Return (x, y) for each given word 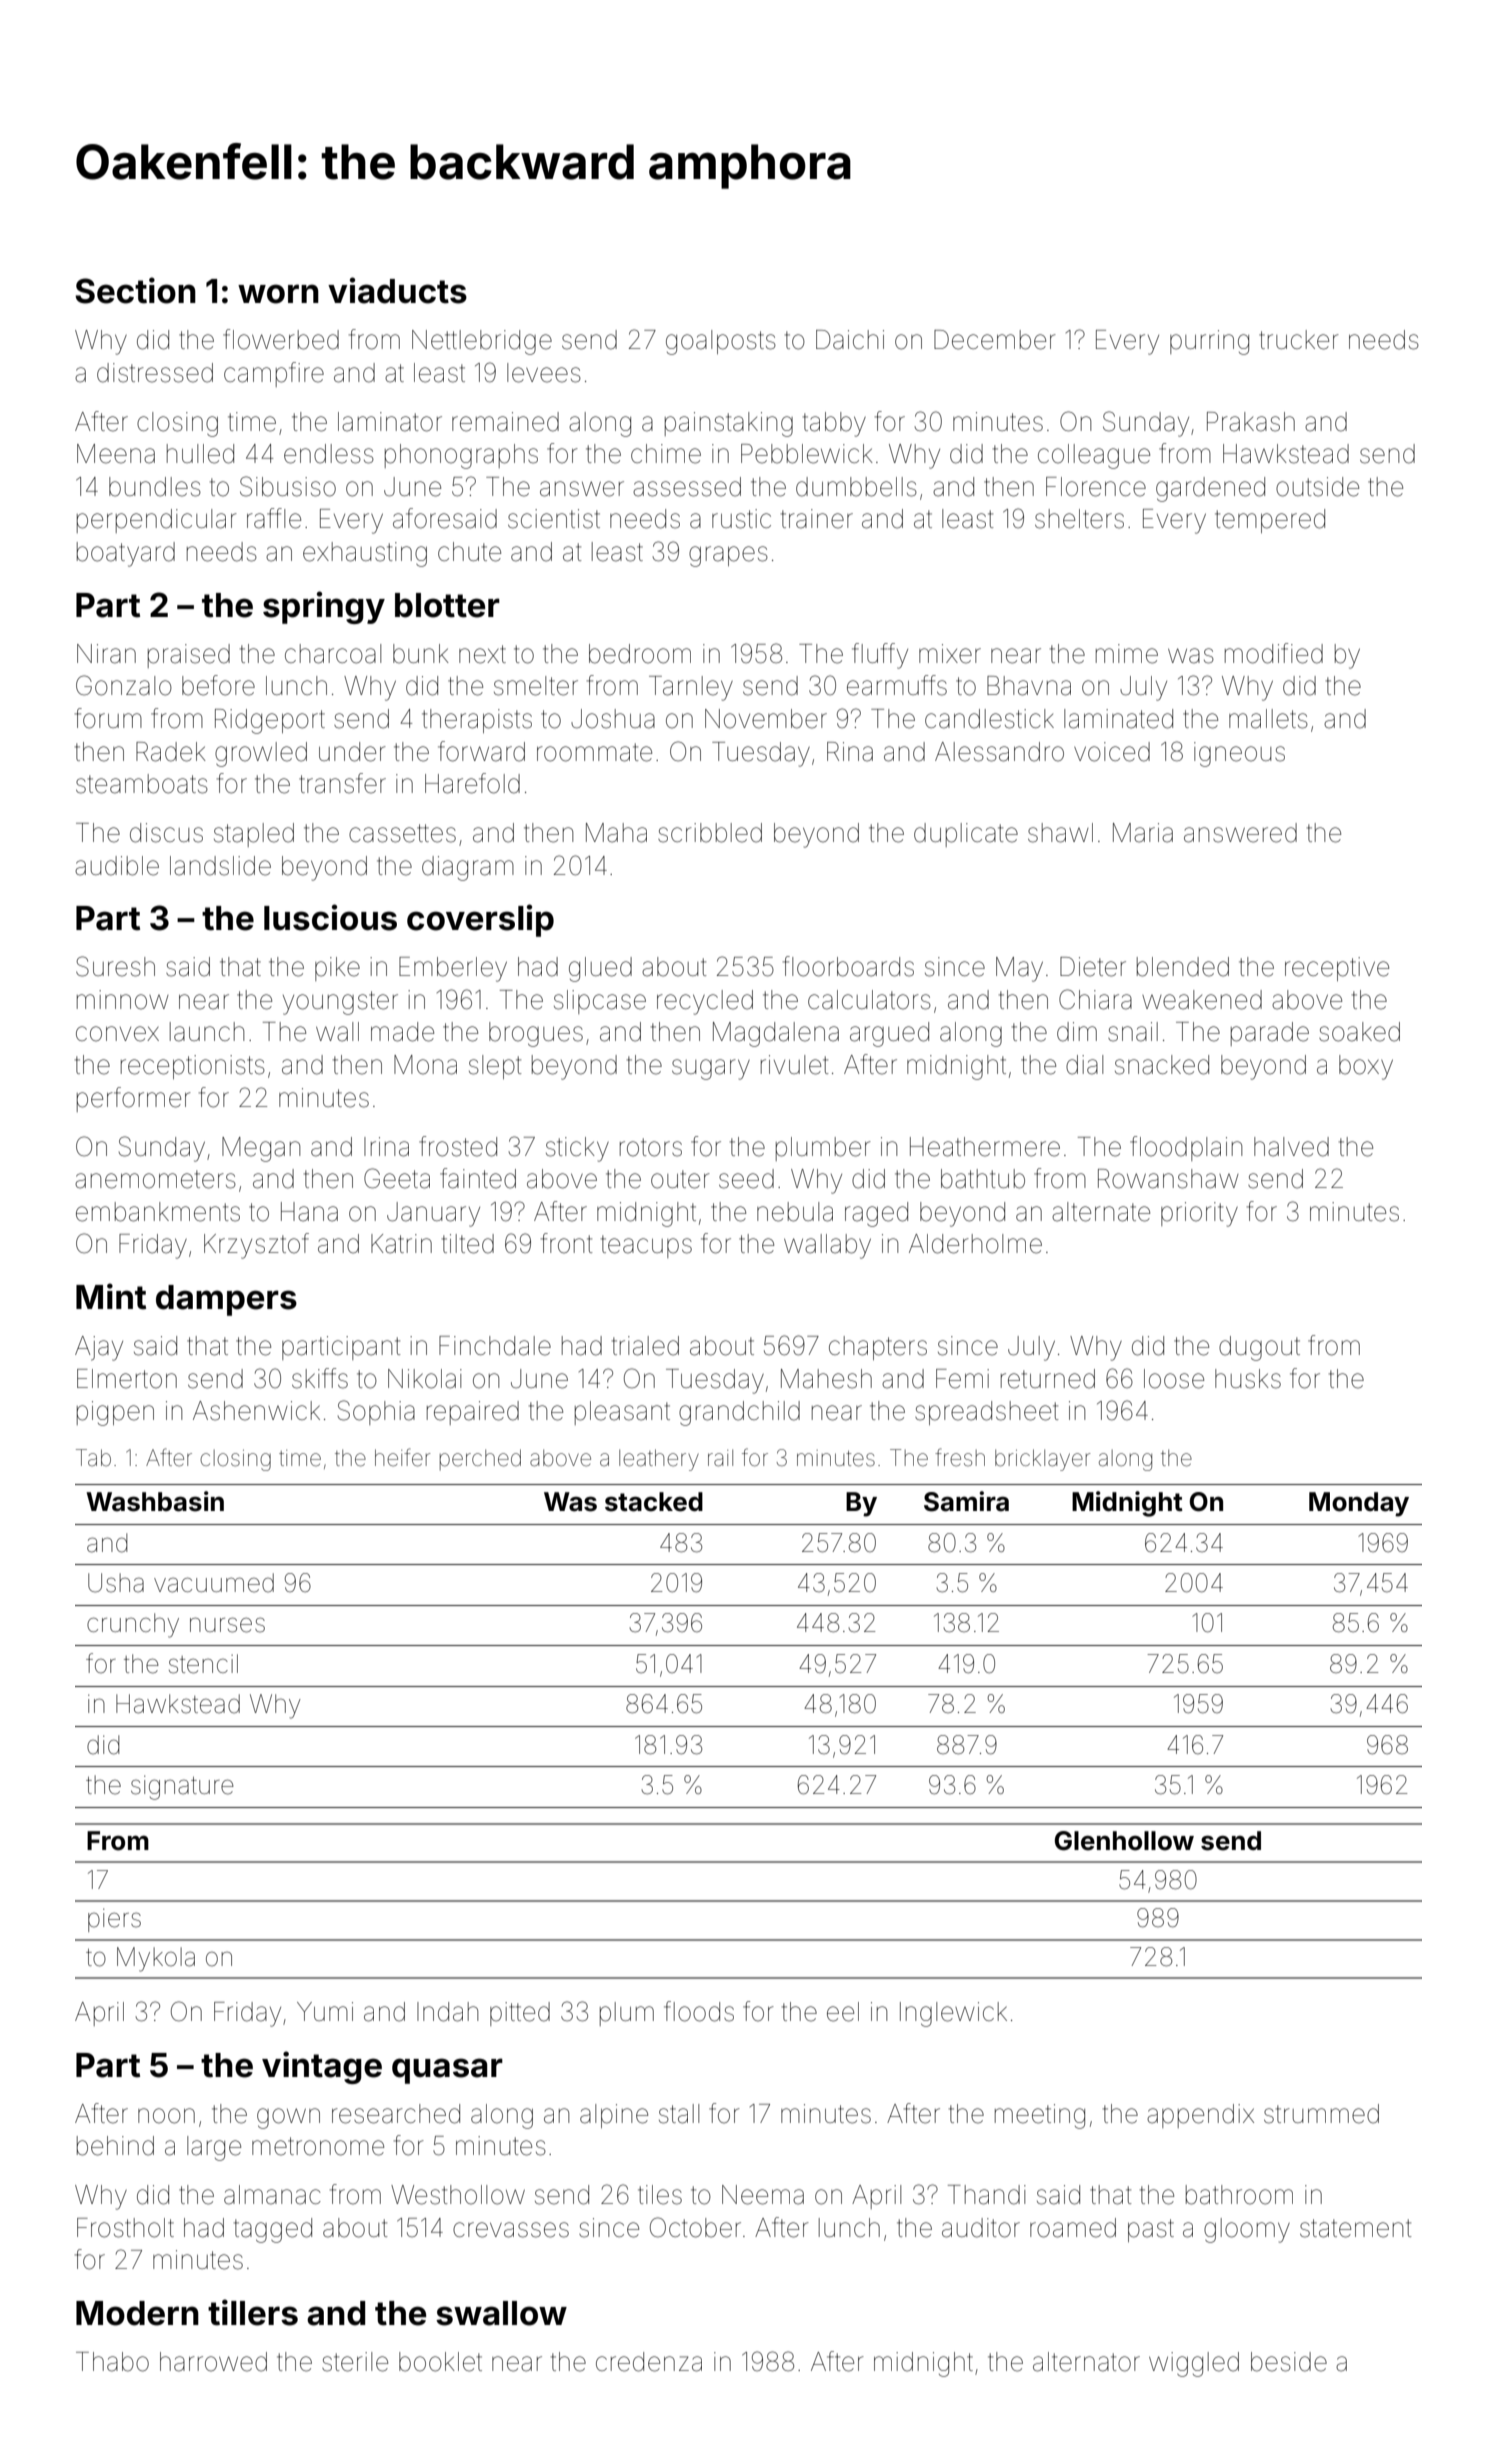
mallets (1268, 719)
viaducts (397, 290)
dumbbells (856, 487)
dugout (1259, 1348)
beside (1289, 2362)
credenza (649, 2362)
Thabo (112, 2362)
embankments (158, 1212)
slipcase (600, 1002)
